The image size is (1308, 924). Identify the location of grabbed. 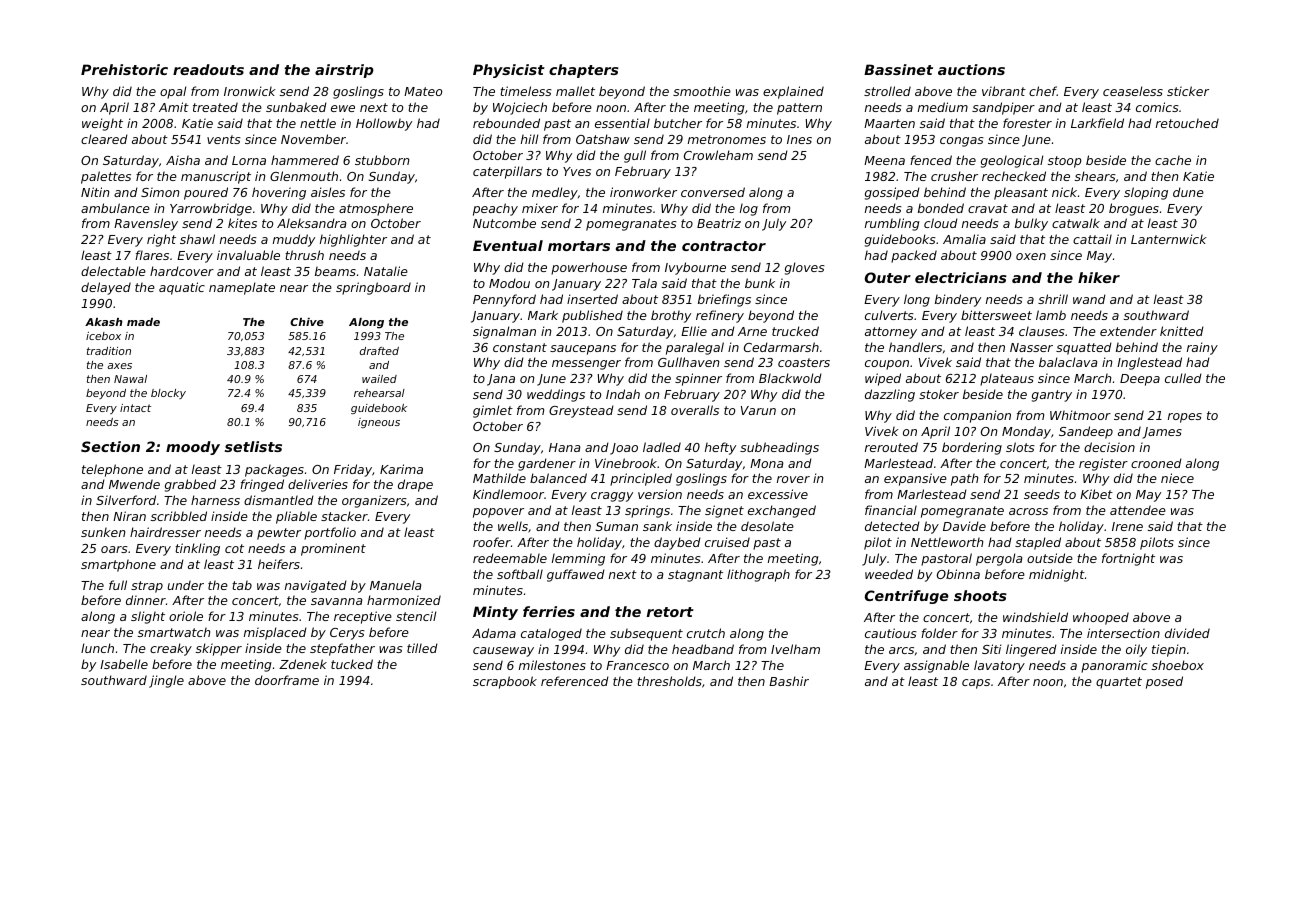
(190, 485).
